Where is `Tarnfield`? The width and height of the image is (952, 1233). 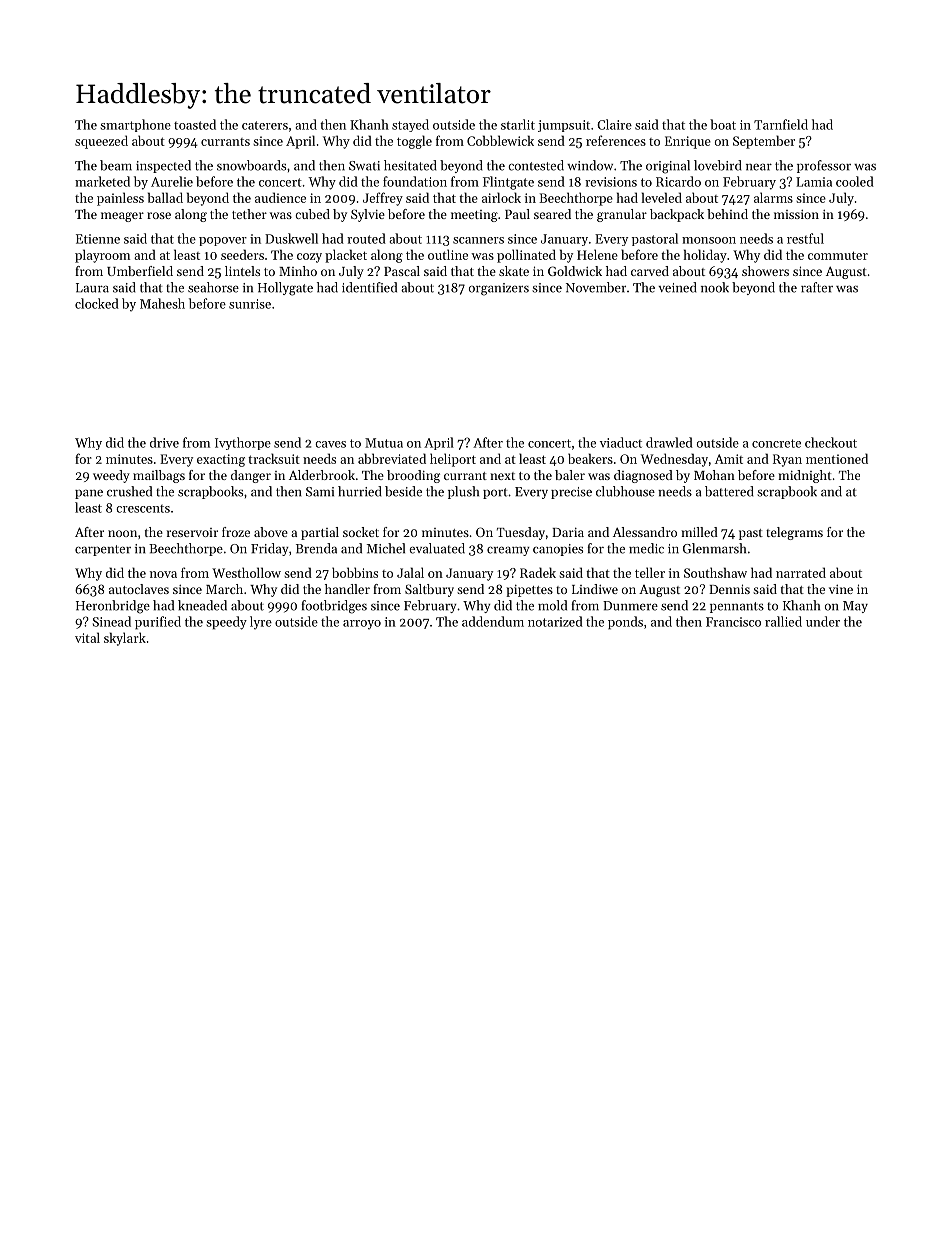
Tarnfield is located at coordinates (781, 124).
